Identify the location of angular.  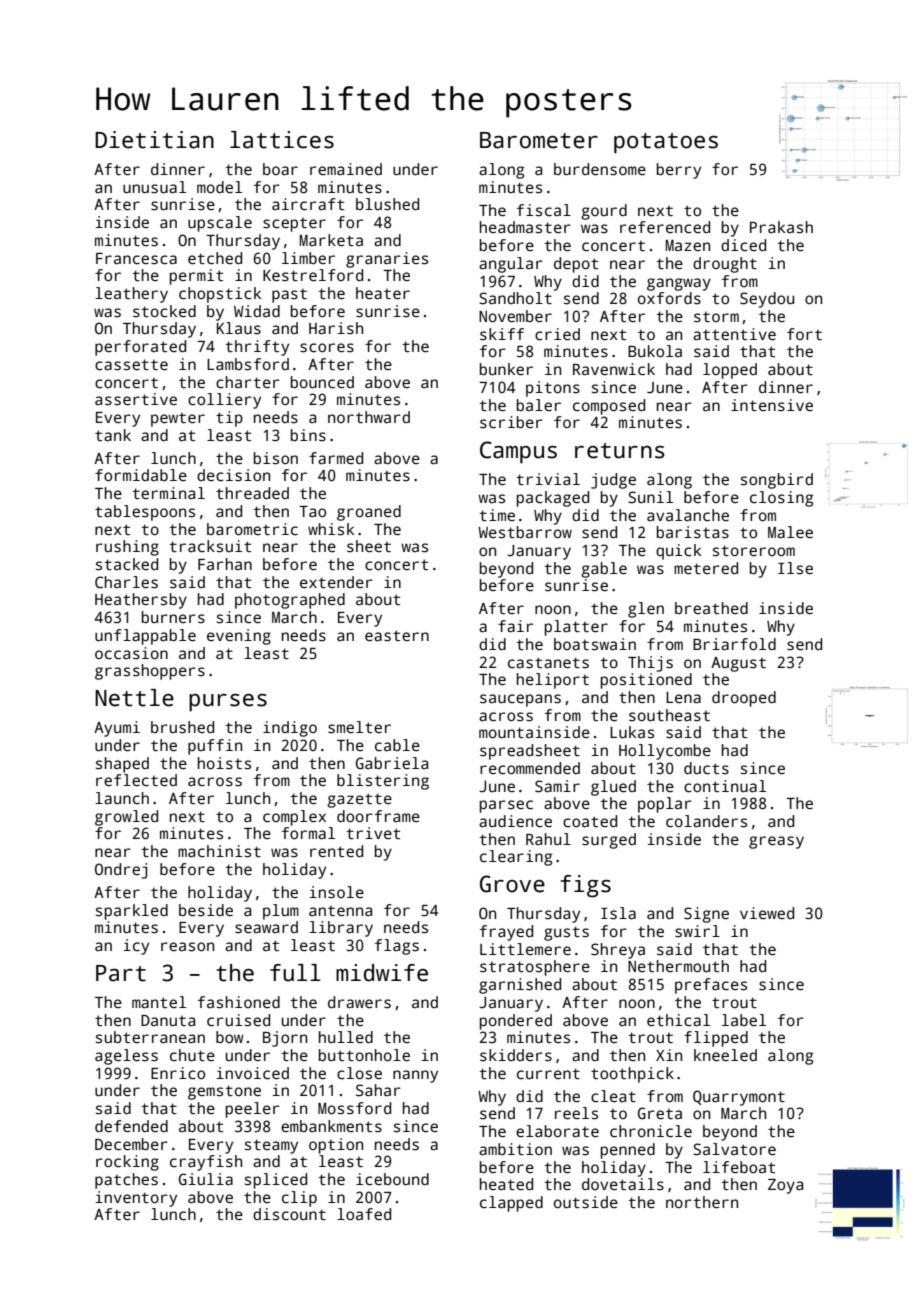
(511, 265).
